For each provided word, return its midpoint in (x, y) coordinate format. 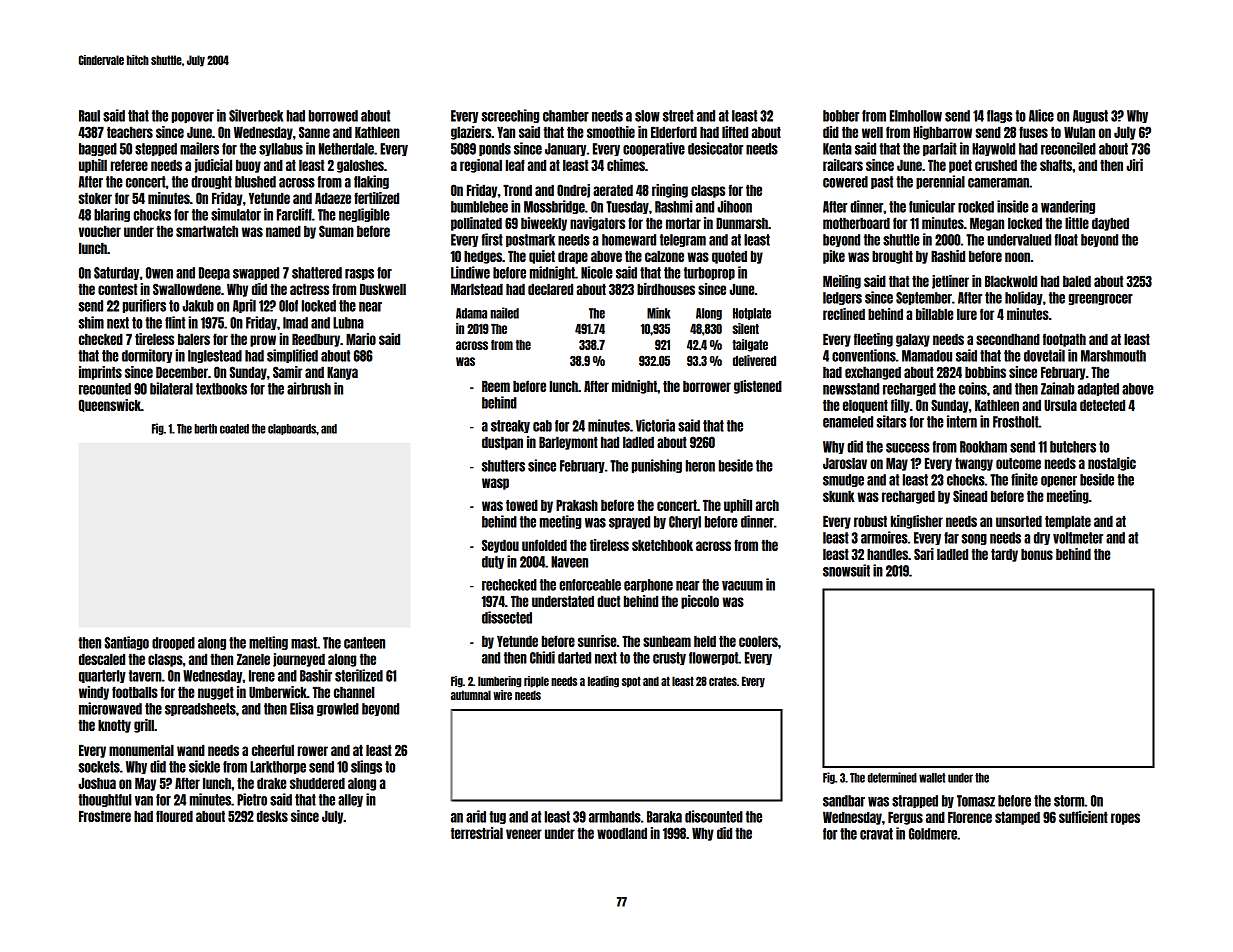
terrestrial (477, 833)
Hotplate (752, 314)
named (283, 231)
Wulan (1079, 132)
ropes (1125, 819)
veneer (524, 834)
